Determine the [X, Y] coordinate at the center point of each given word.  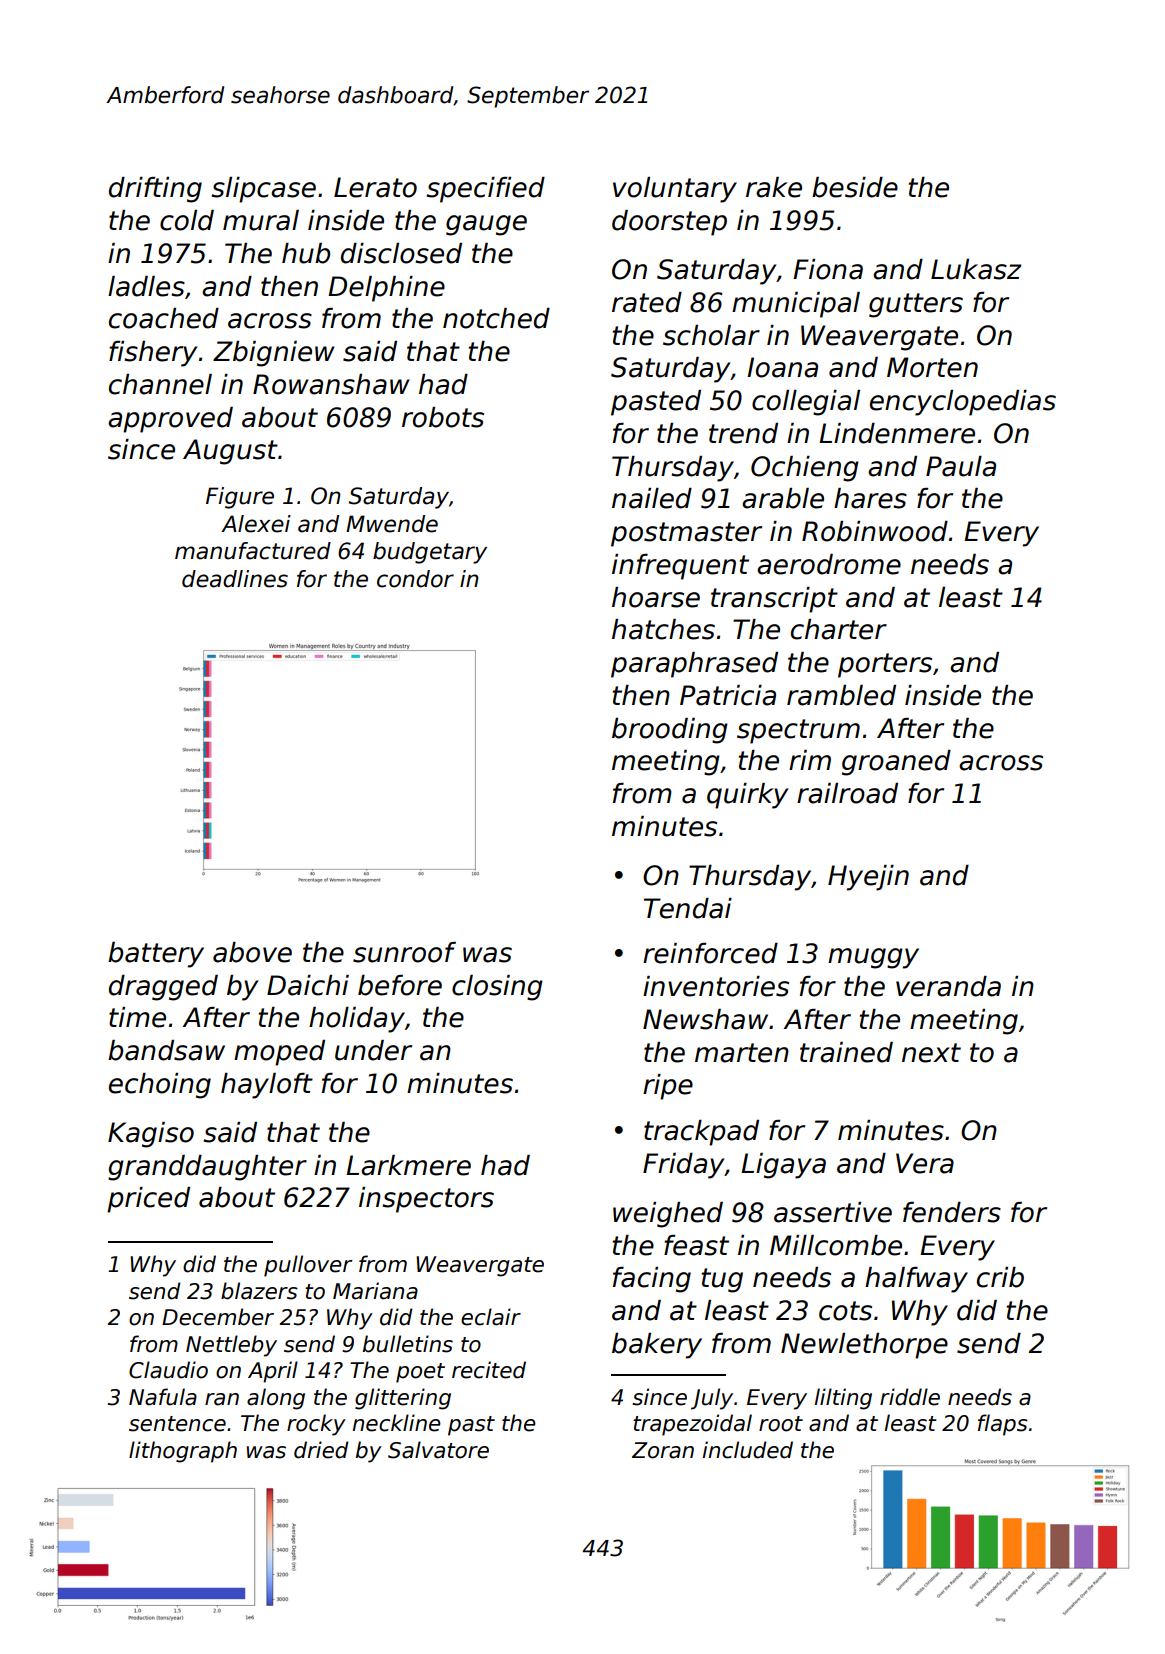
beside [855, 187]
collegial [806, 403]
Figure [240, 498]
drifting [155, 190]
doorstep [669, 223]
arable [783, 498]
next [931, 1053]
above [252, 952]
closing [497, 988]
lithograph [183, 1452]
